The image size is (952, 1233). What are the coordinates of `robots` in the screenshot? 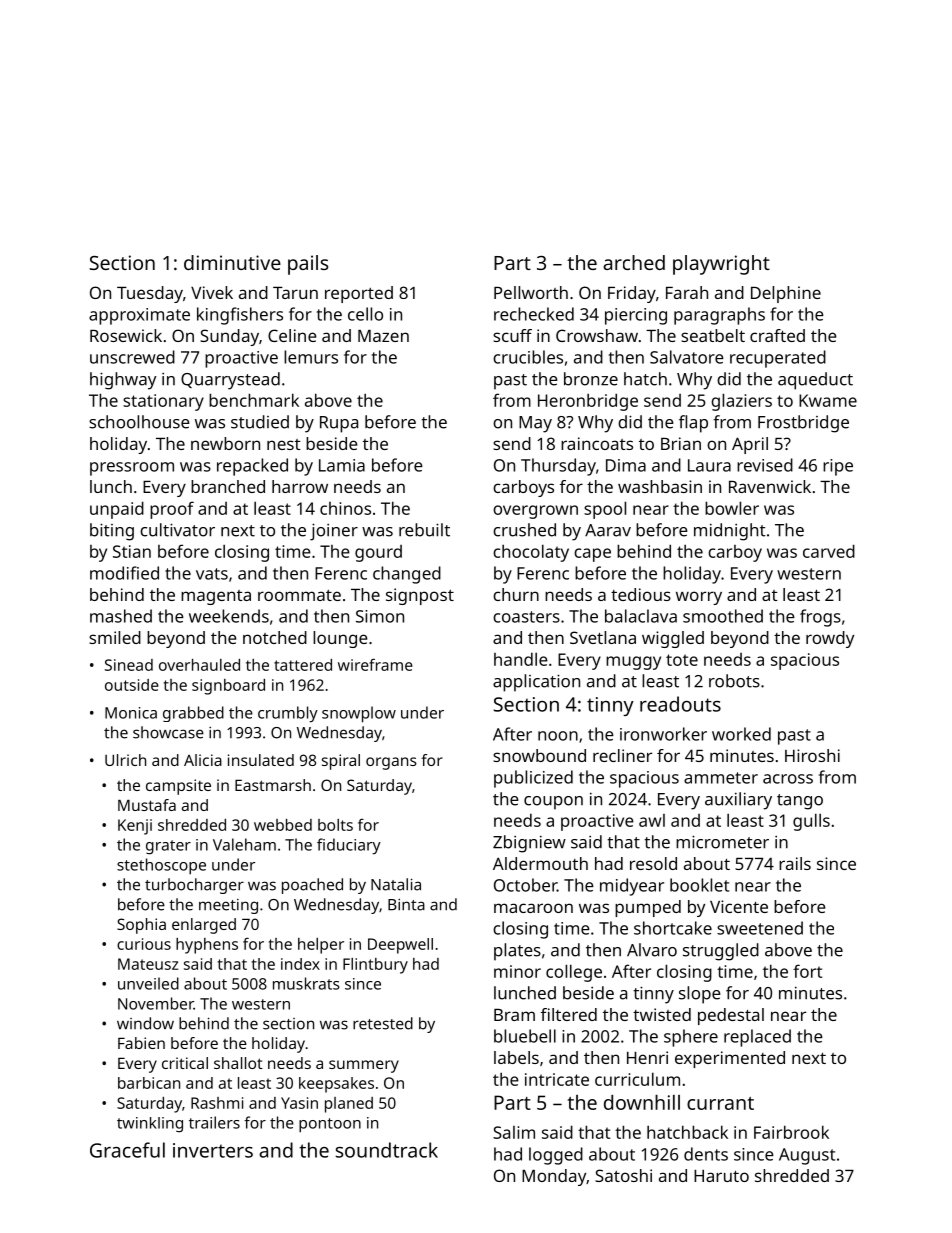 It's located at (734, 681).
